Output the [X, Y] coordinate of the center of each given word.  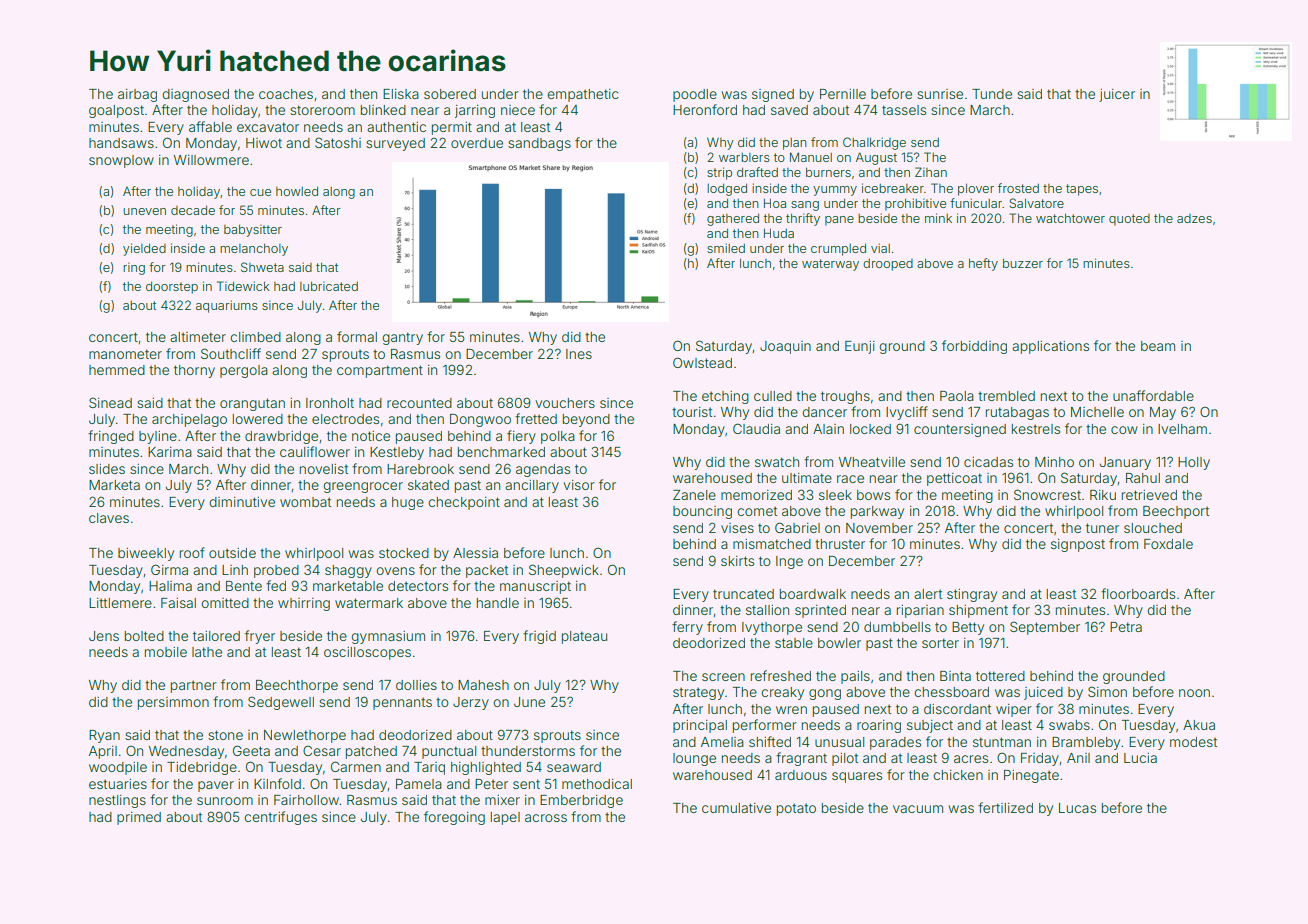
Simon [1107, 691]
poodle [695, 95]
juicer [1117, 95]
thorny [194, 371]
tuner [1102, 528]
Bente [244, 586]
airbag [137, 95]
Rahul [1143, 478]
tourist [692, 412]
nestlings [117, 801]
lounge [694, 759]
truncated [743, 594]
